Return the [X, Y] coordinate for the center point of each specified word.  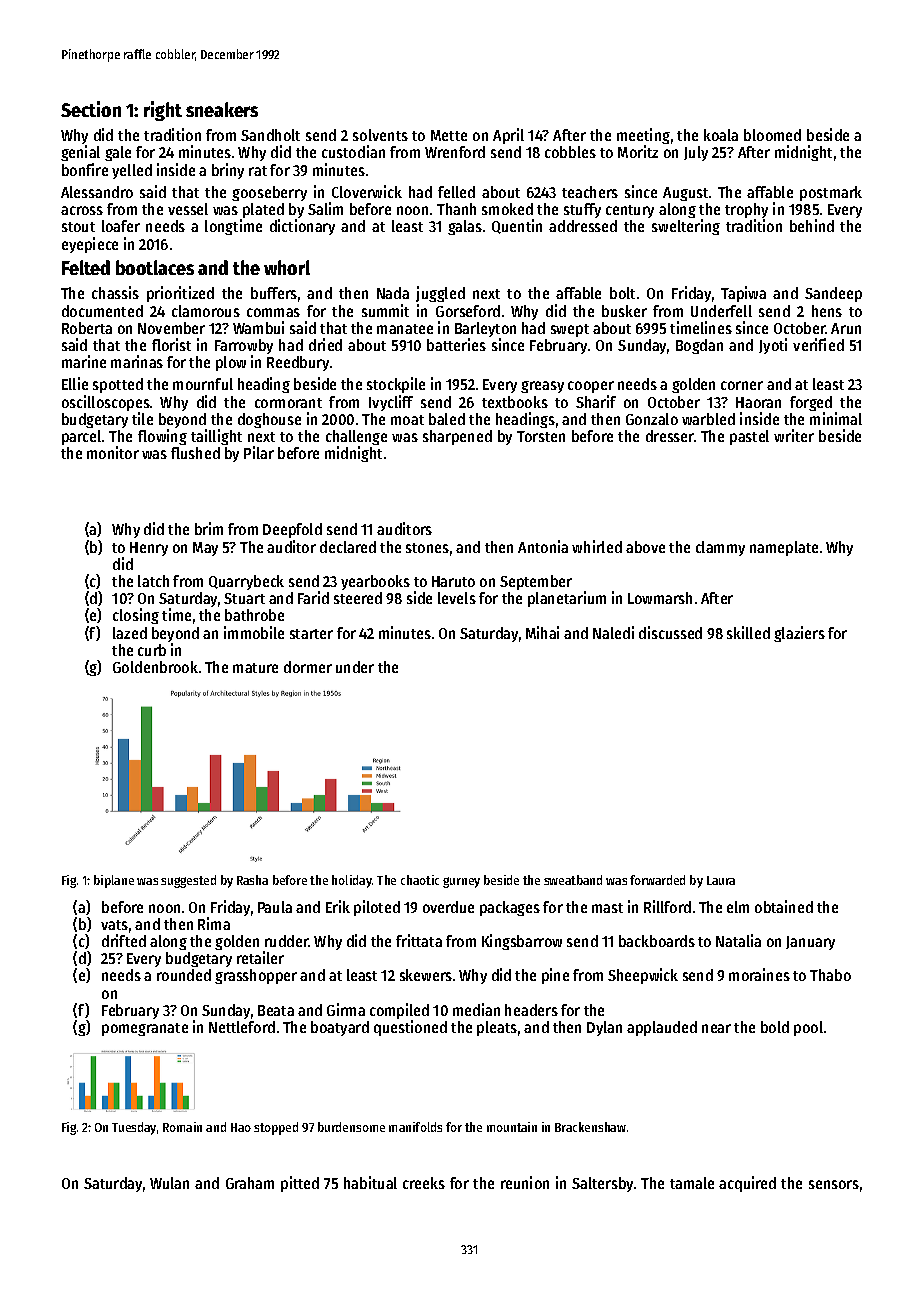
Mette [449, 135]
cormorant [288, 403]
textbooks [515, 402]
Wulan [169, 1183]
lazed [130, 633]
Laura [721, 880]
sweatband [573, 880]
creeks [424, 1183]
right [163, 111]
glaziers [799, 634]
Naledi [613, 632]
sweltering [686, 227]
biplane [114, 881]
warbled [708, 419]
